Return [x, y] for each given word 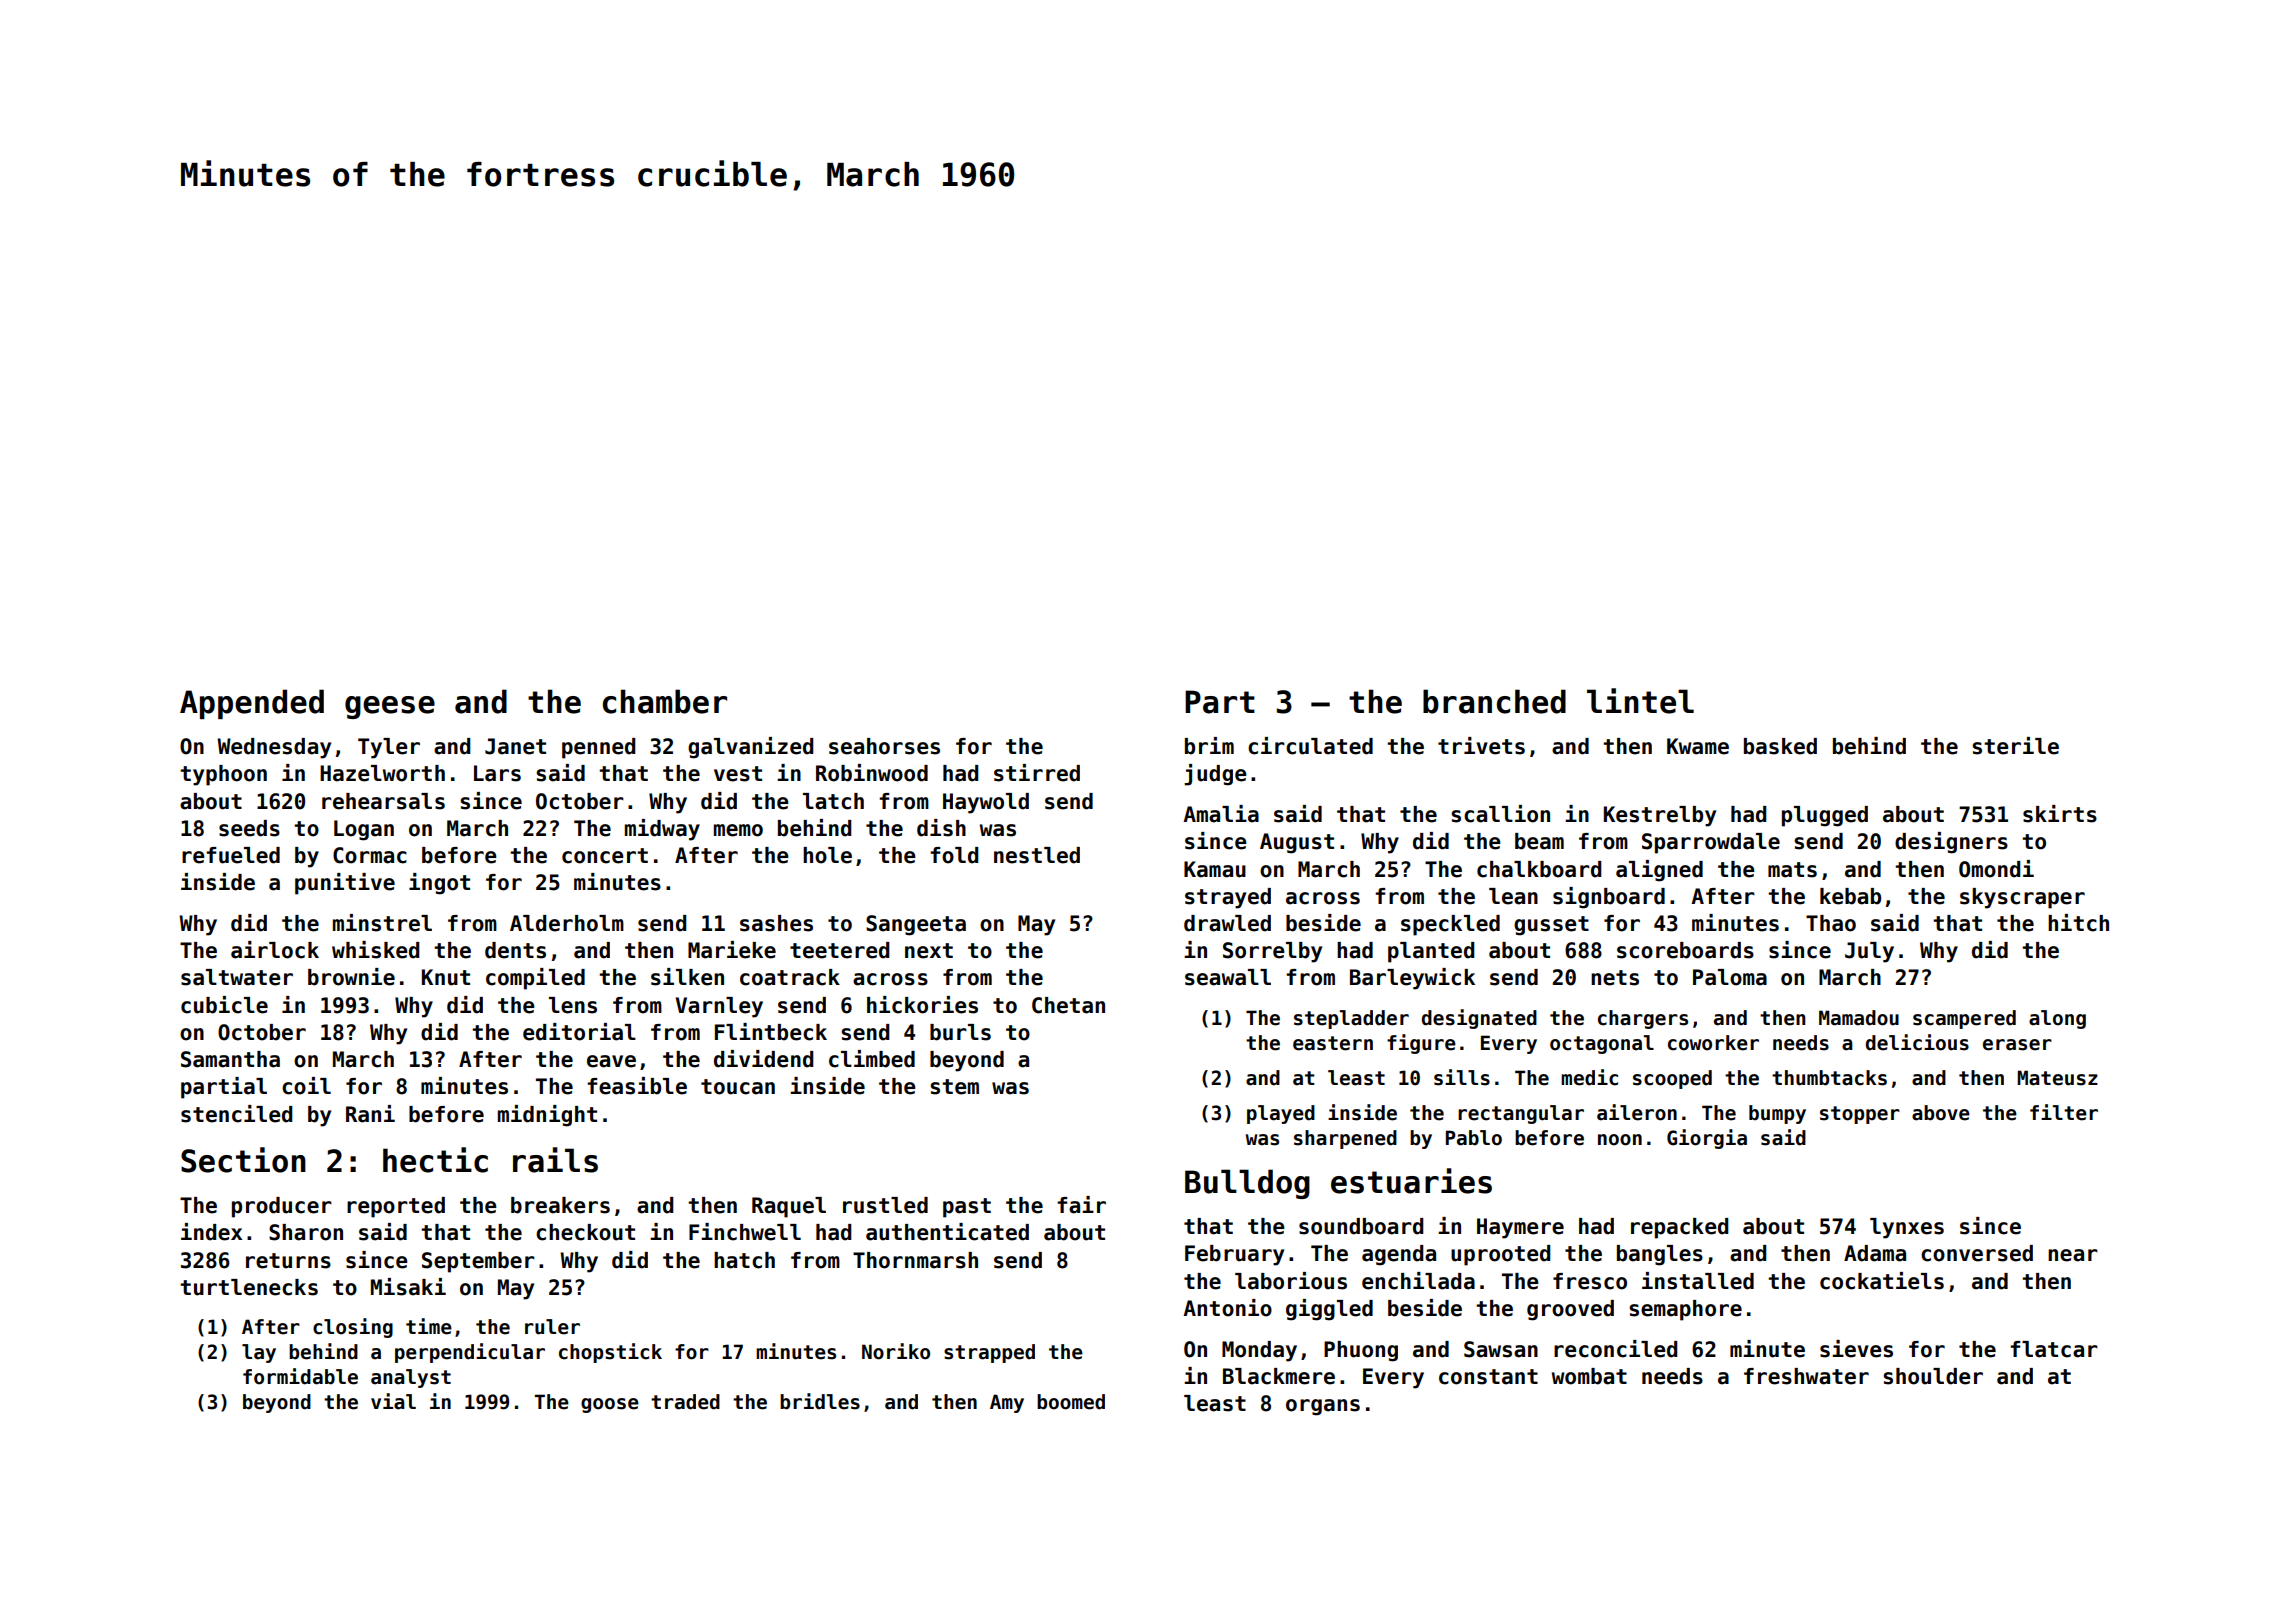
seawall [1228, 977]
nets [1615, 978]
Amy [1007, 1403]
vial [393, 1401]
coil [306, 1086]
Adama [1875, 1253]
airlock [275, 950]
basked [1780, 746]
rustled [885, 1205]
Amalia [1221, 814]
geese [390, 707]
